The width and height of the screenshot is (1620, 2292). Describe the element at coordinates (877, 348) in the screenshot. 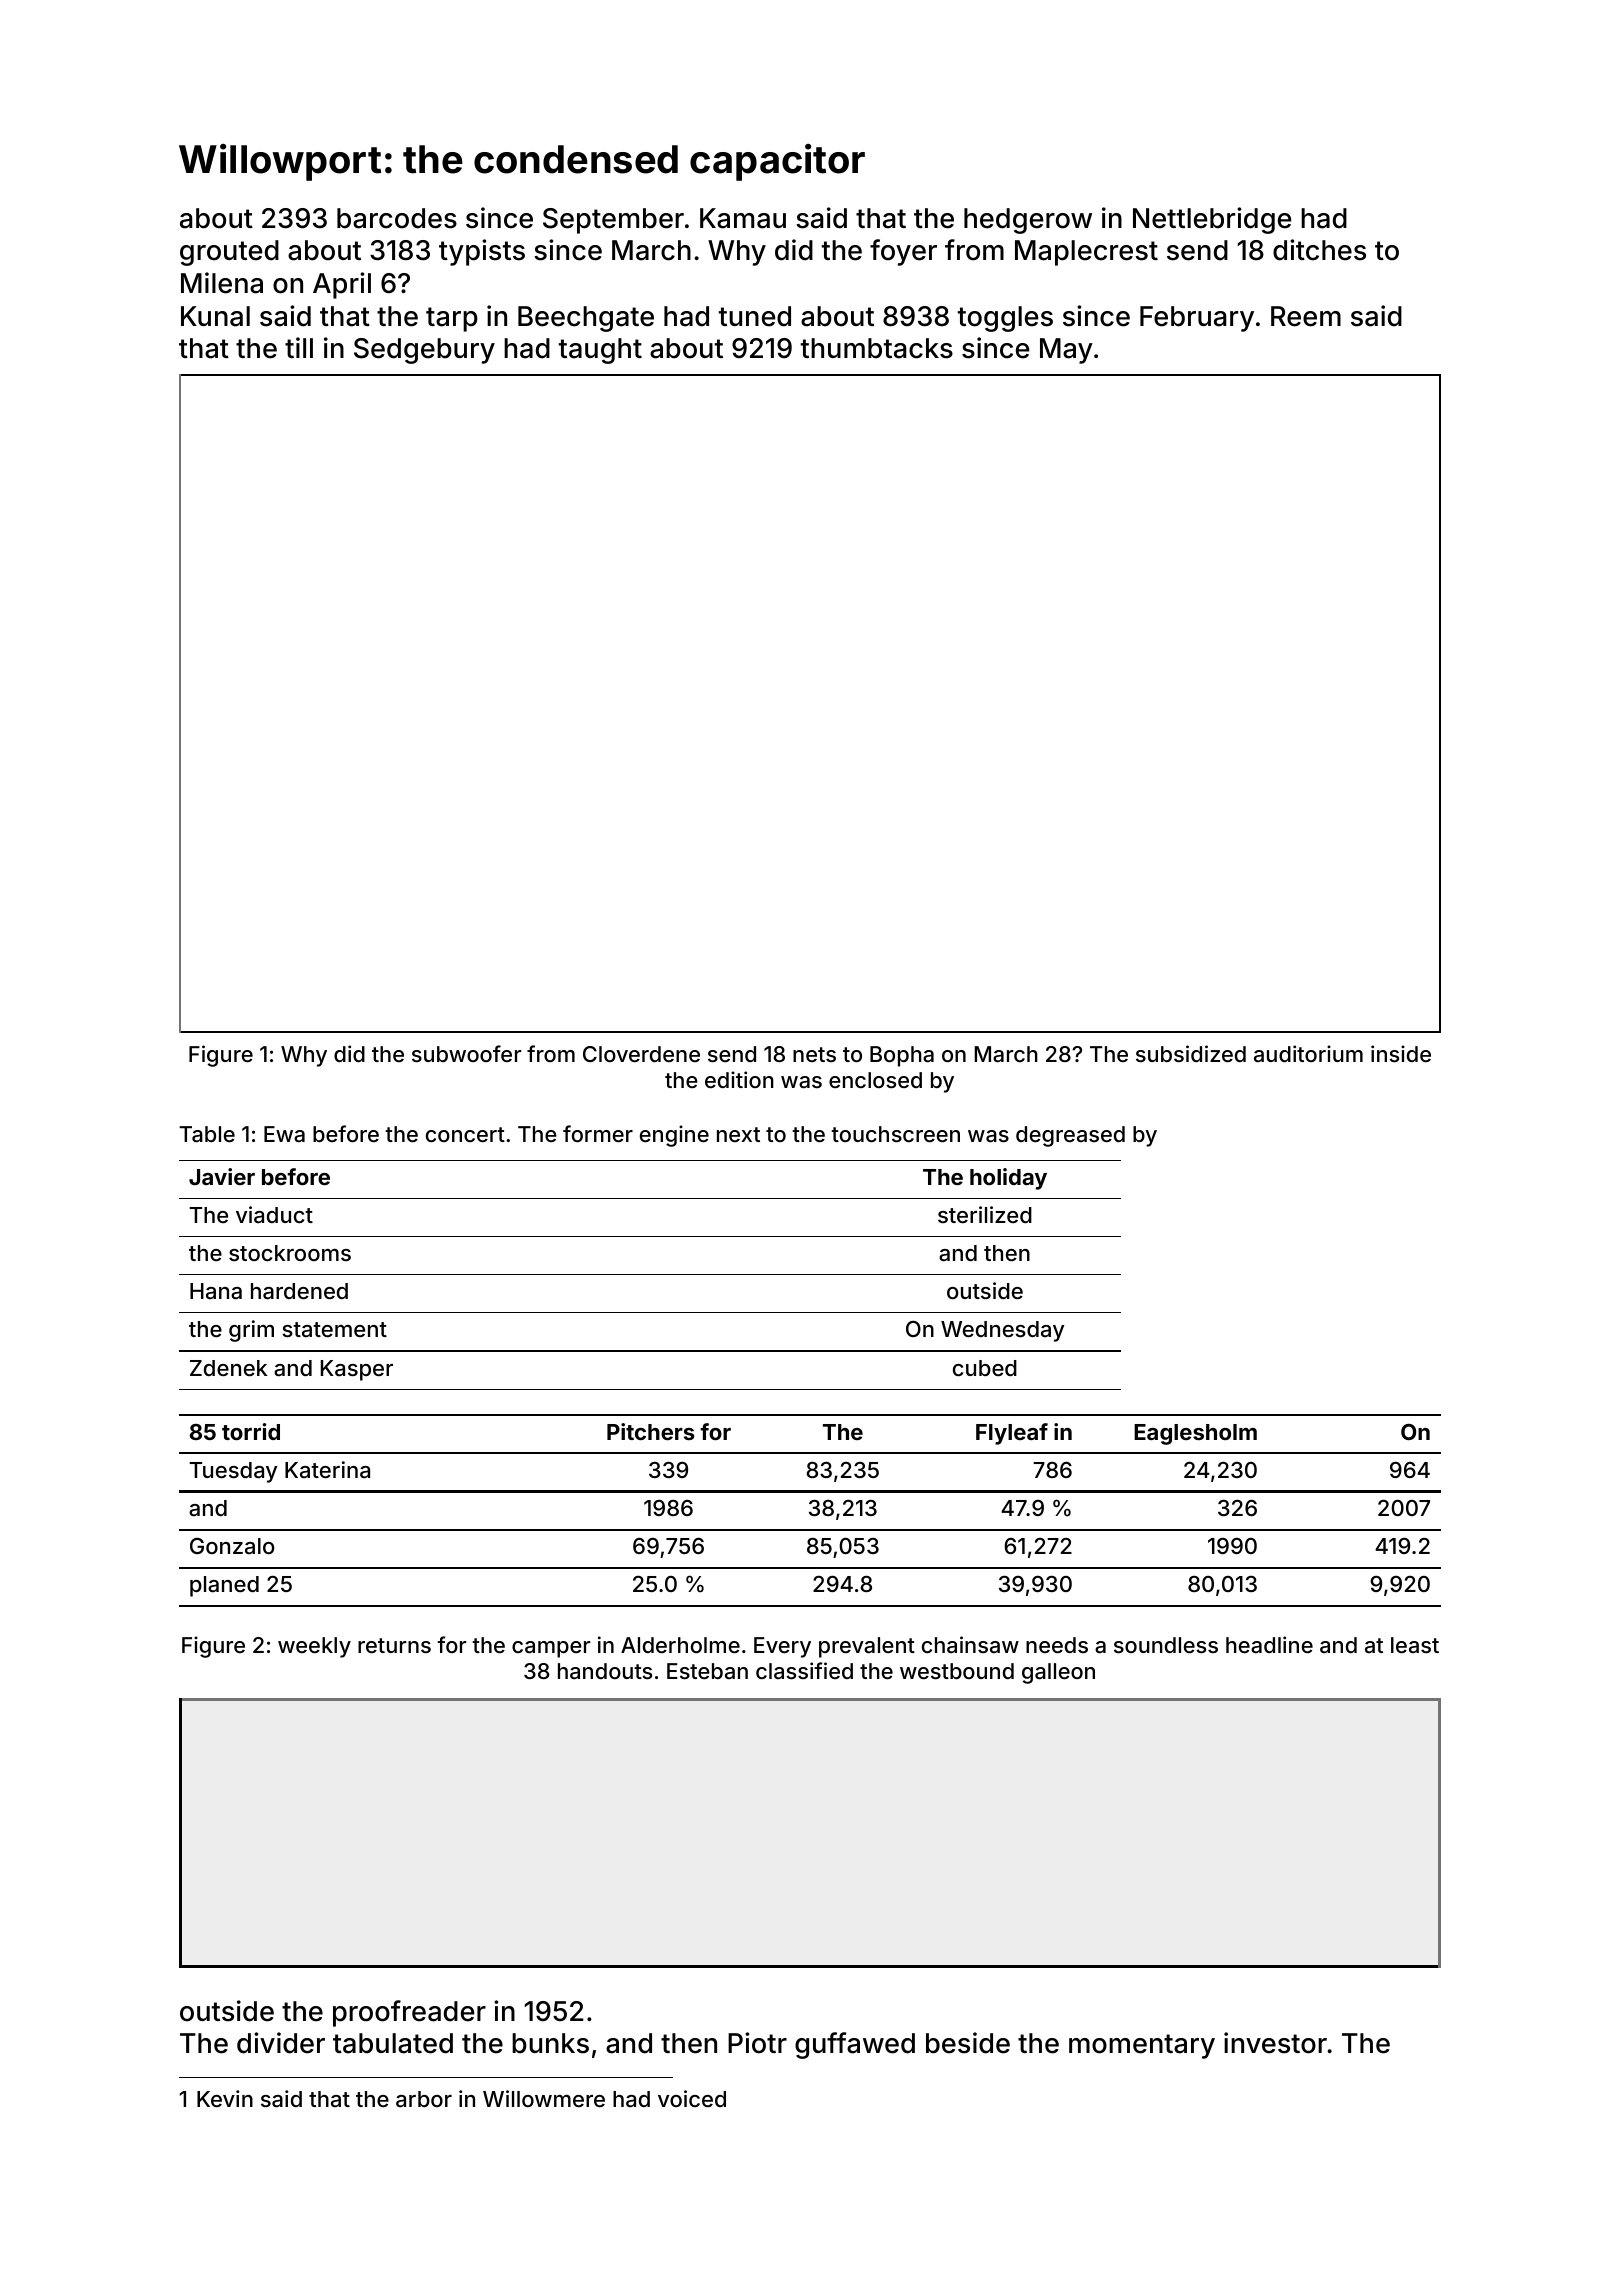

I see `thumbtacks` at that location.
